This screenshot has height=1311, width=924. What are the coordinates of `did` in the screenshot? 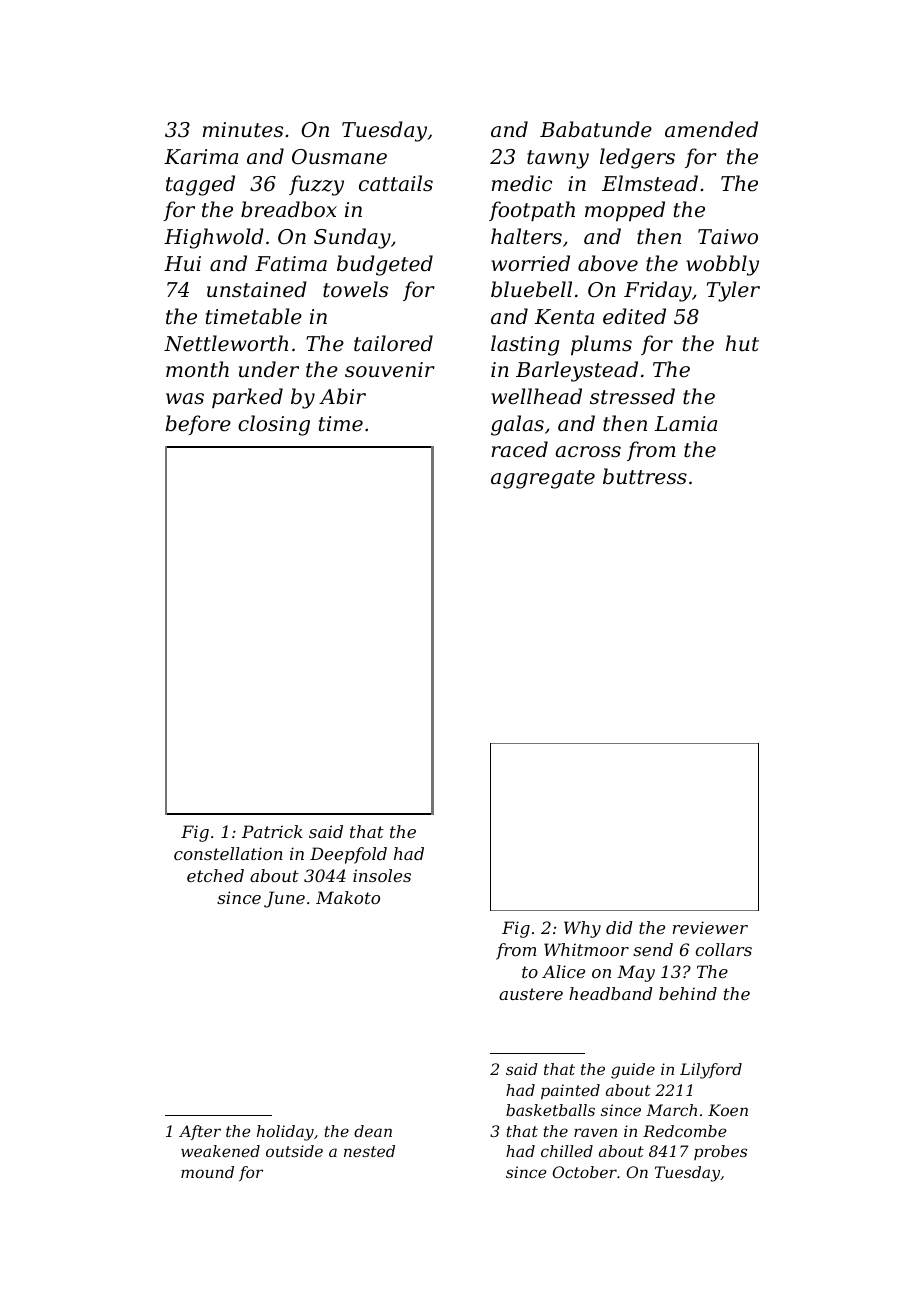 It's located at (619, 927).
